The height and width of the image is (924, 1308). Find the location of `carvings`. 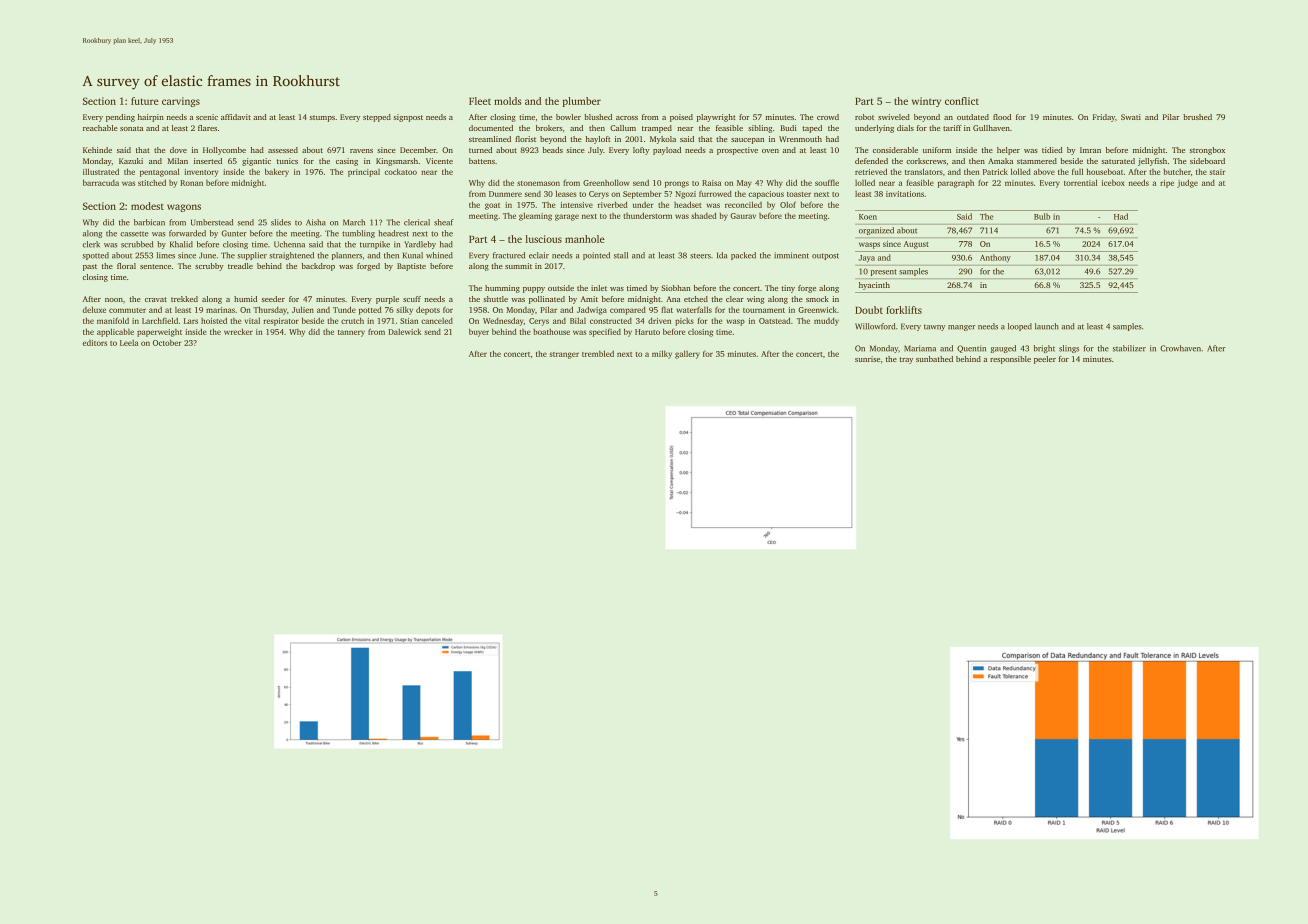

carvings is located at coordinates (181, 102).
